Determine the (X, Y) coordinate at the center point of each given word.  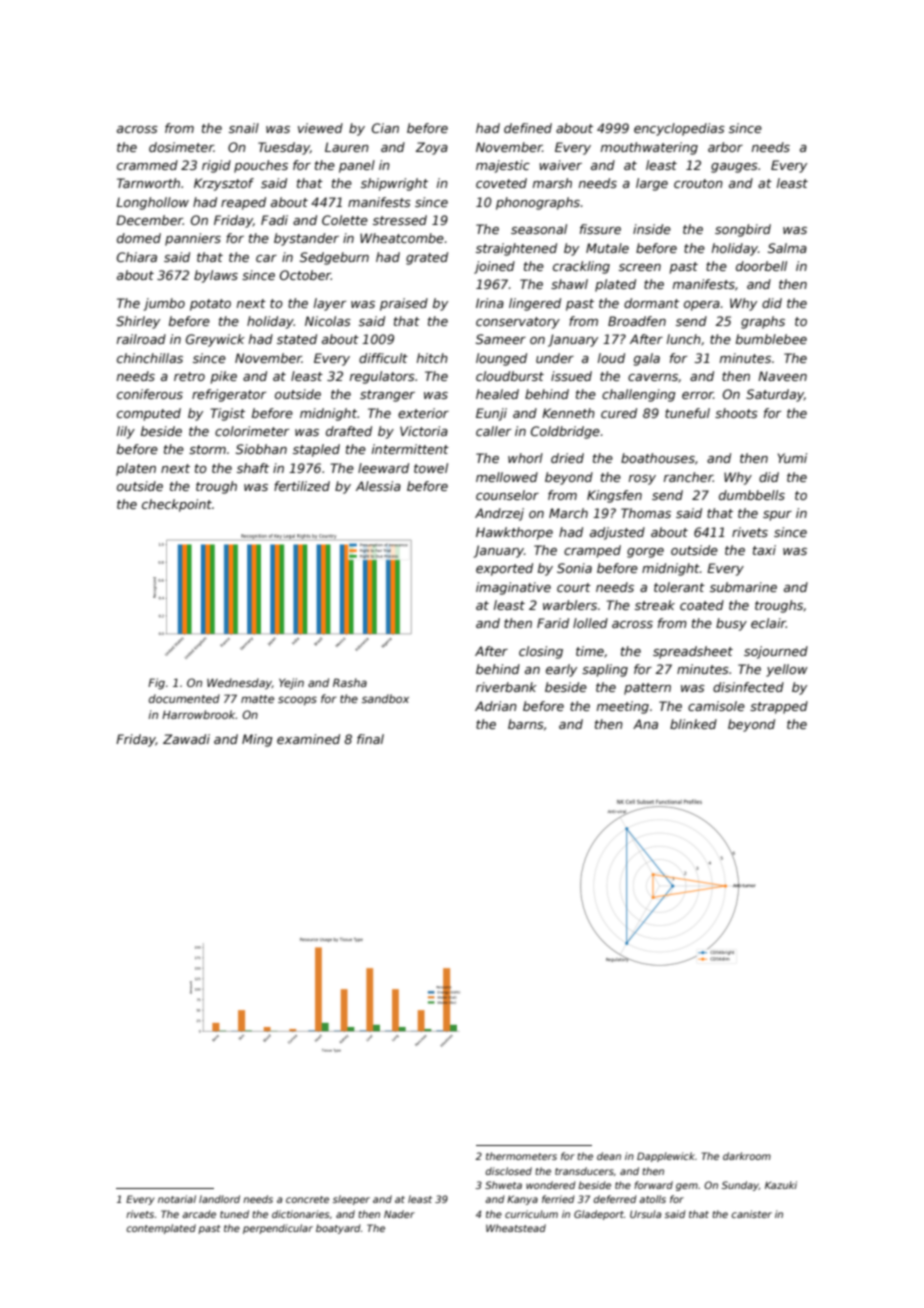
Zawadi (186, 739)
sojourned (776, 652)
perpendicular (278, 1229)
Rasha (350, 682)
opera (702, 306)
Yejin (291, 684)
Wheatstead (516, 1228)
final (370, 739)
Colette (345, 220)
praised (404, 304)
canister (751, 1214)
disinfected (748, 687)
